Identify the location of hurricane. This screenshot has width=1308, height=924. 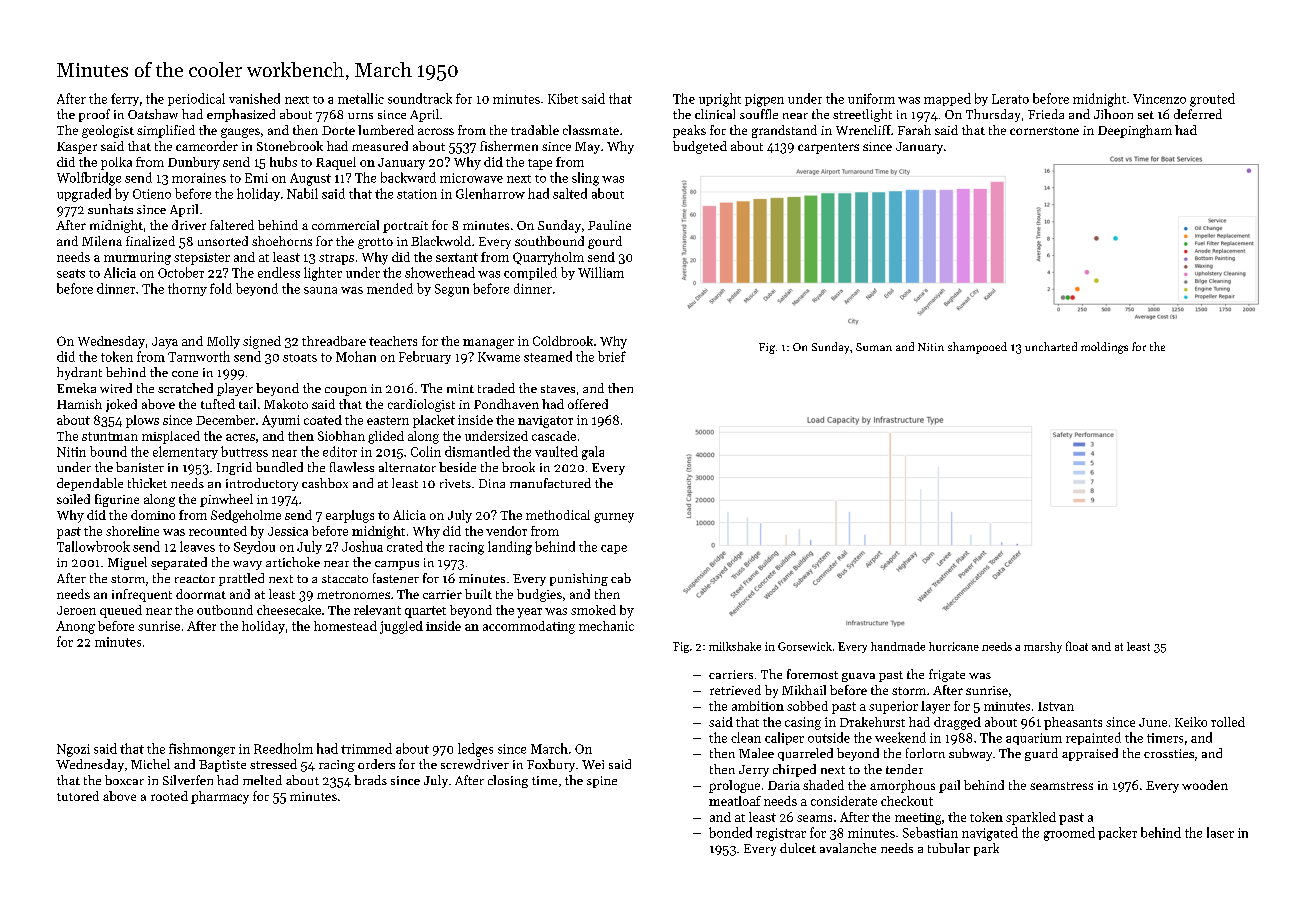
(954, 646).
